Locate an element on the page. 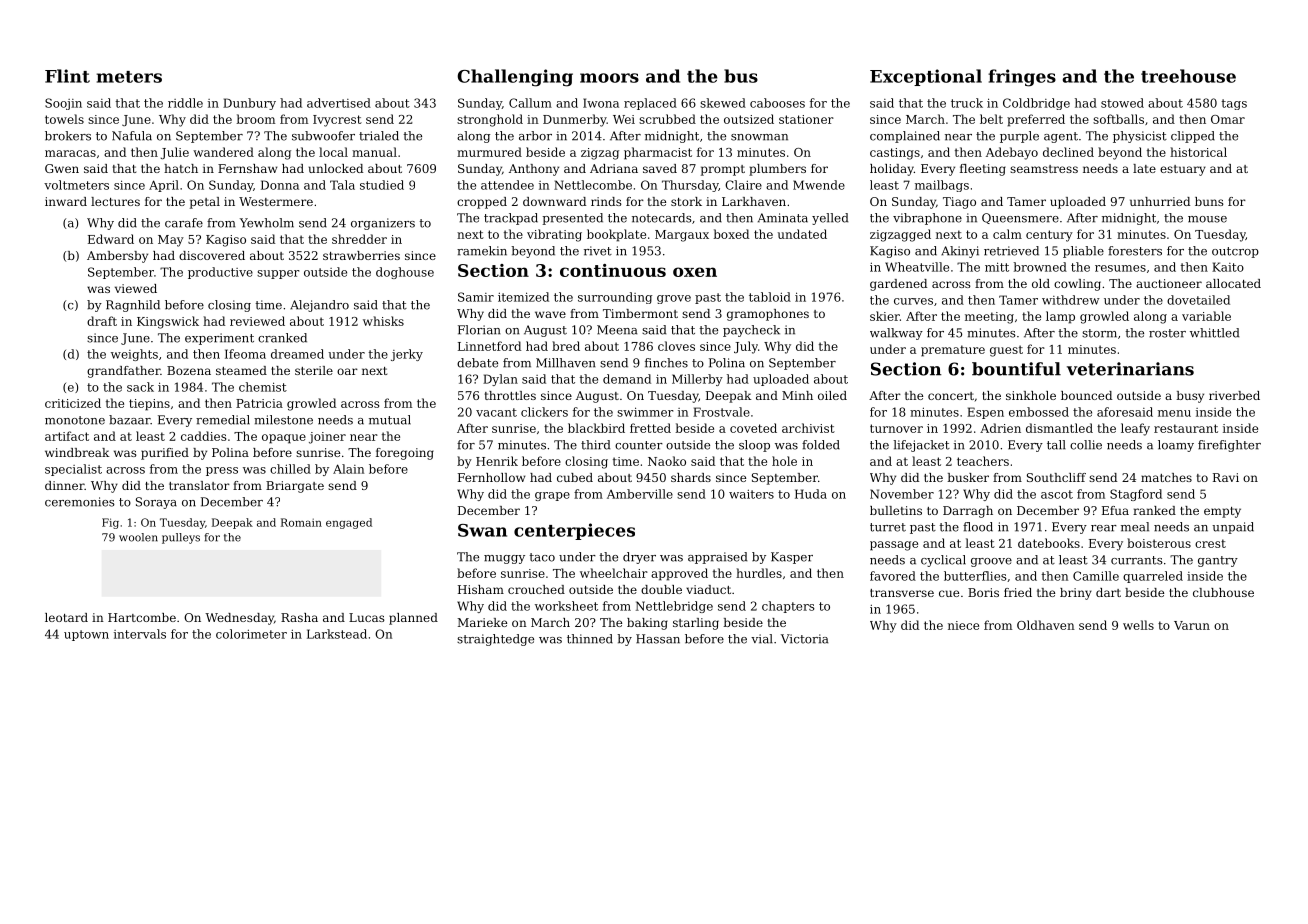 The image size is (1308, 924). Kingswick is located at coordinates (168, 322).
